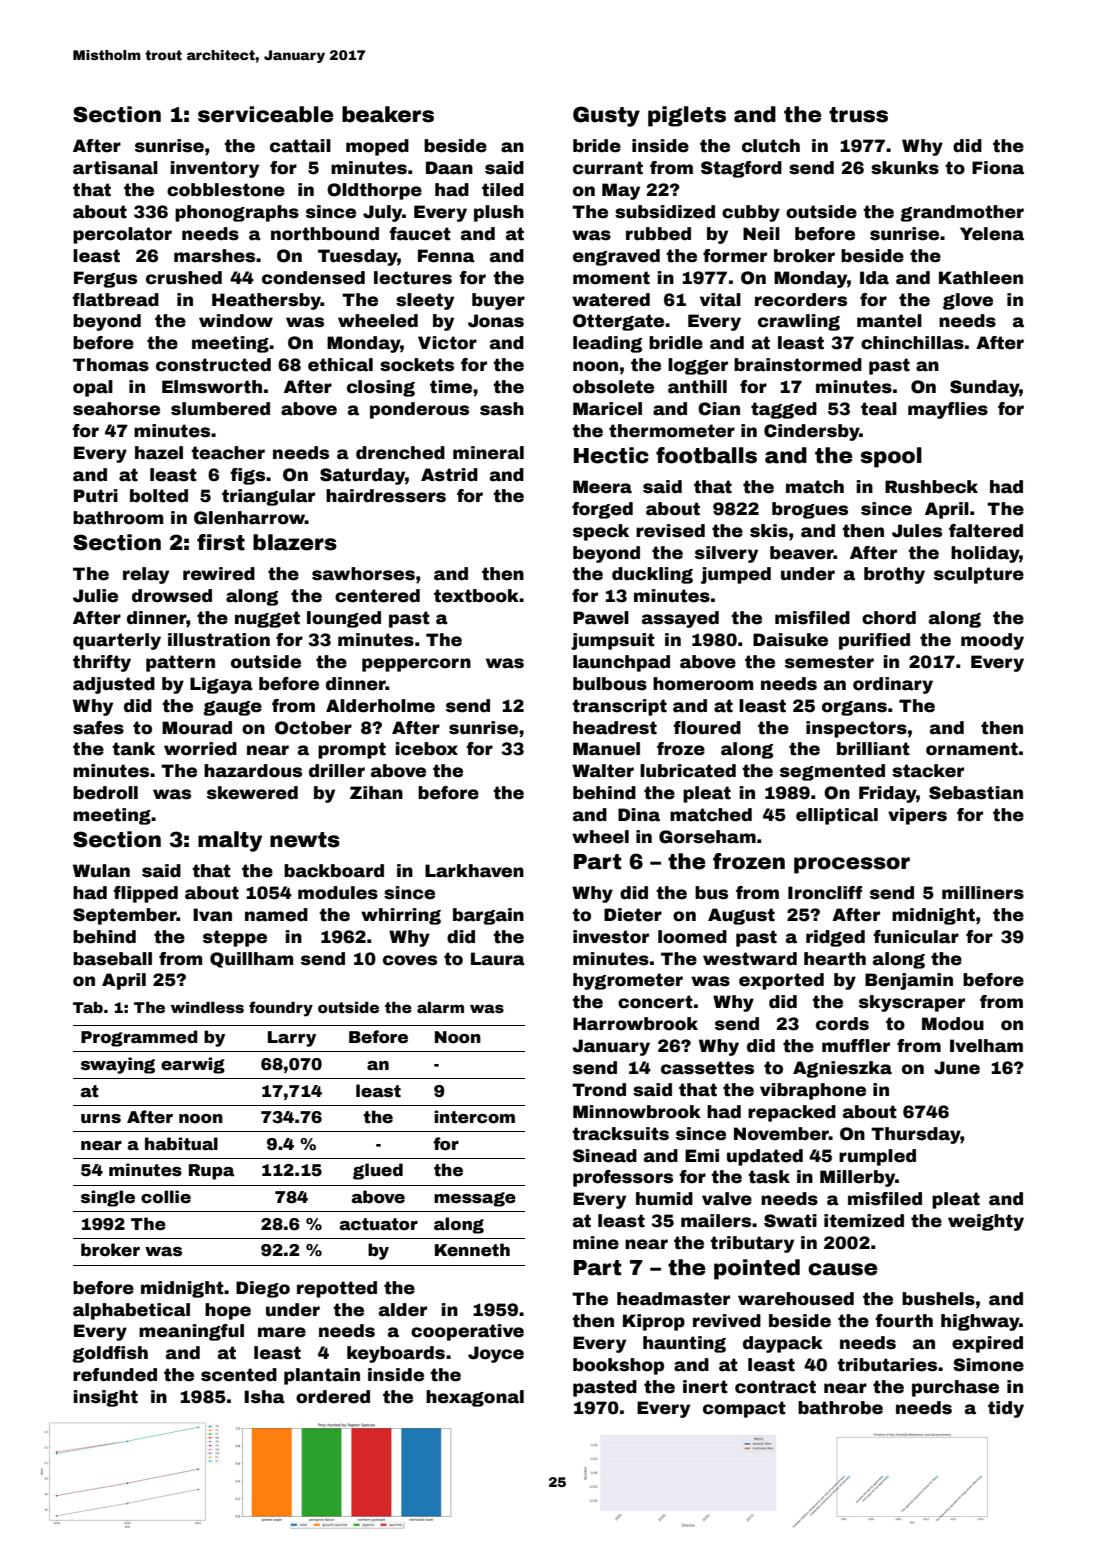 This page has width=1097, height=1551. What do you see at coordinates (912, 343) in the page?
I see `chinchillas` at bounding box center [912, 343].
